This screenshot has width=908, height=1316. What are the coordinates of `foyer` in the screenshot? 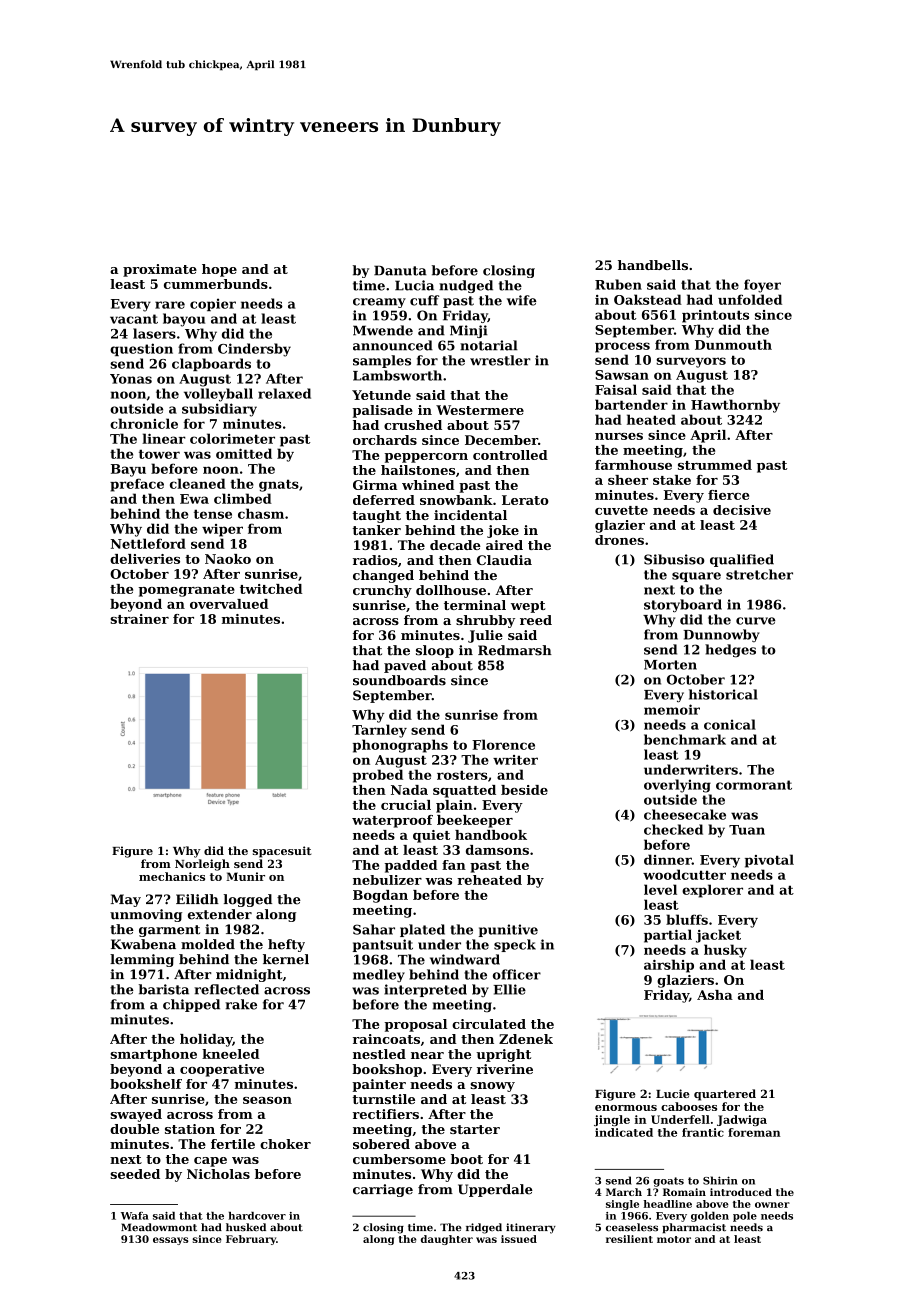 It's located at (762, 286).
